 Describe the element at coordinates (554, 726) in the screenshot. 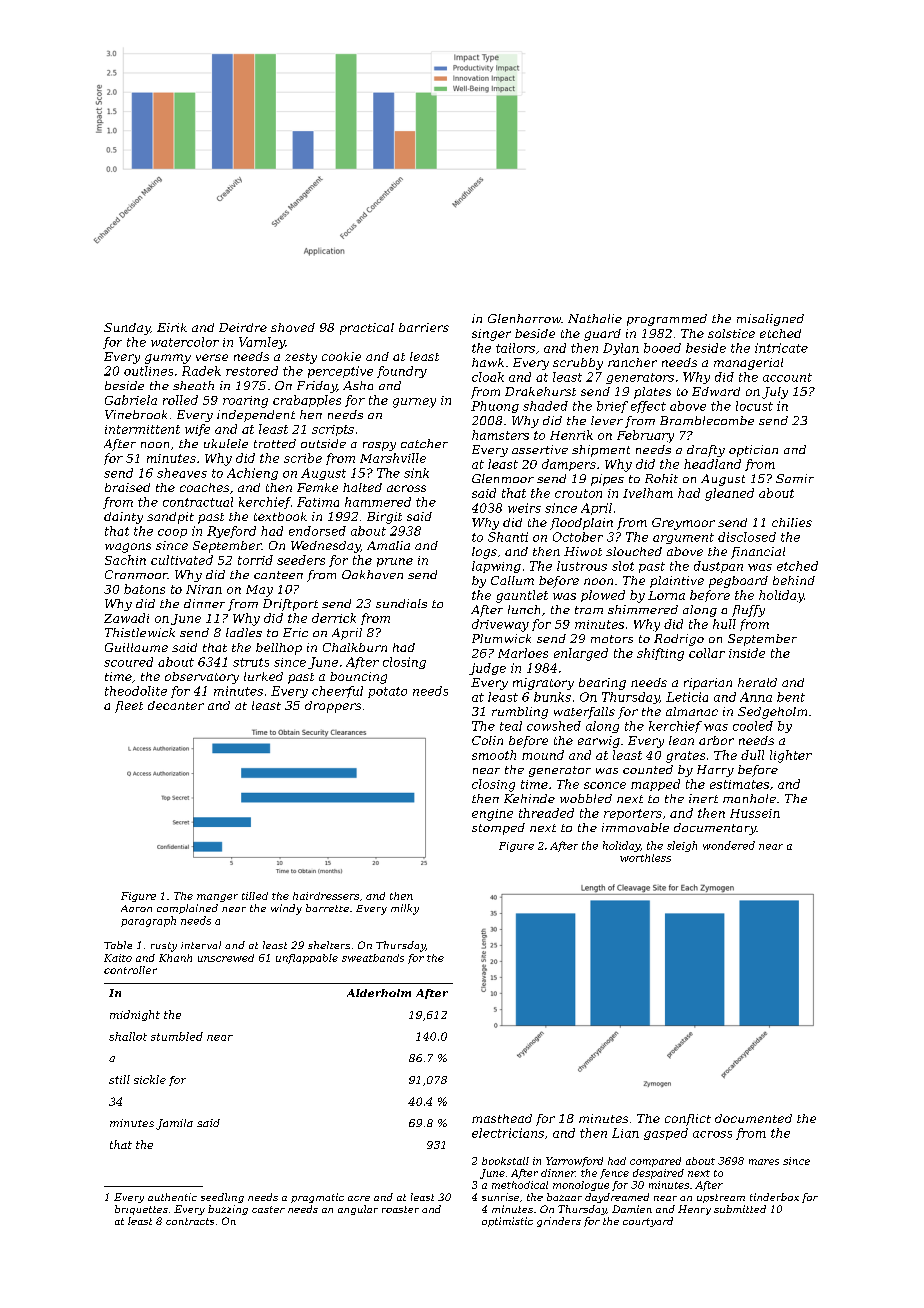

I see `cowshed` at that location.
